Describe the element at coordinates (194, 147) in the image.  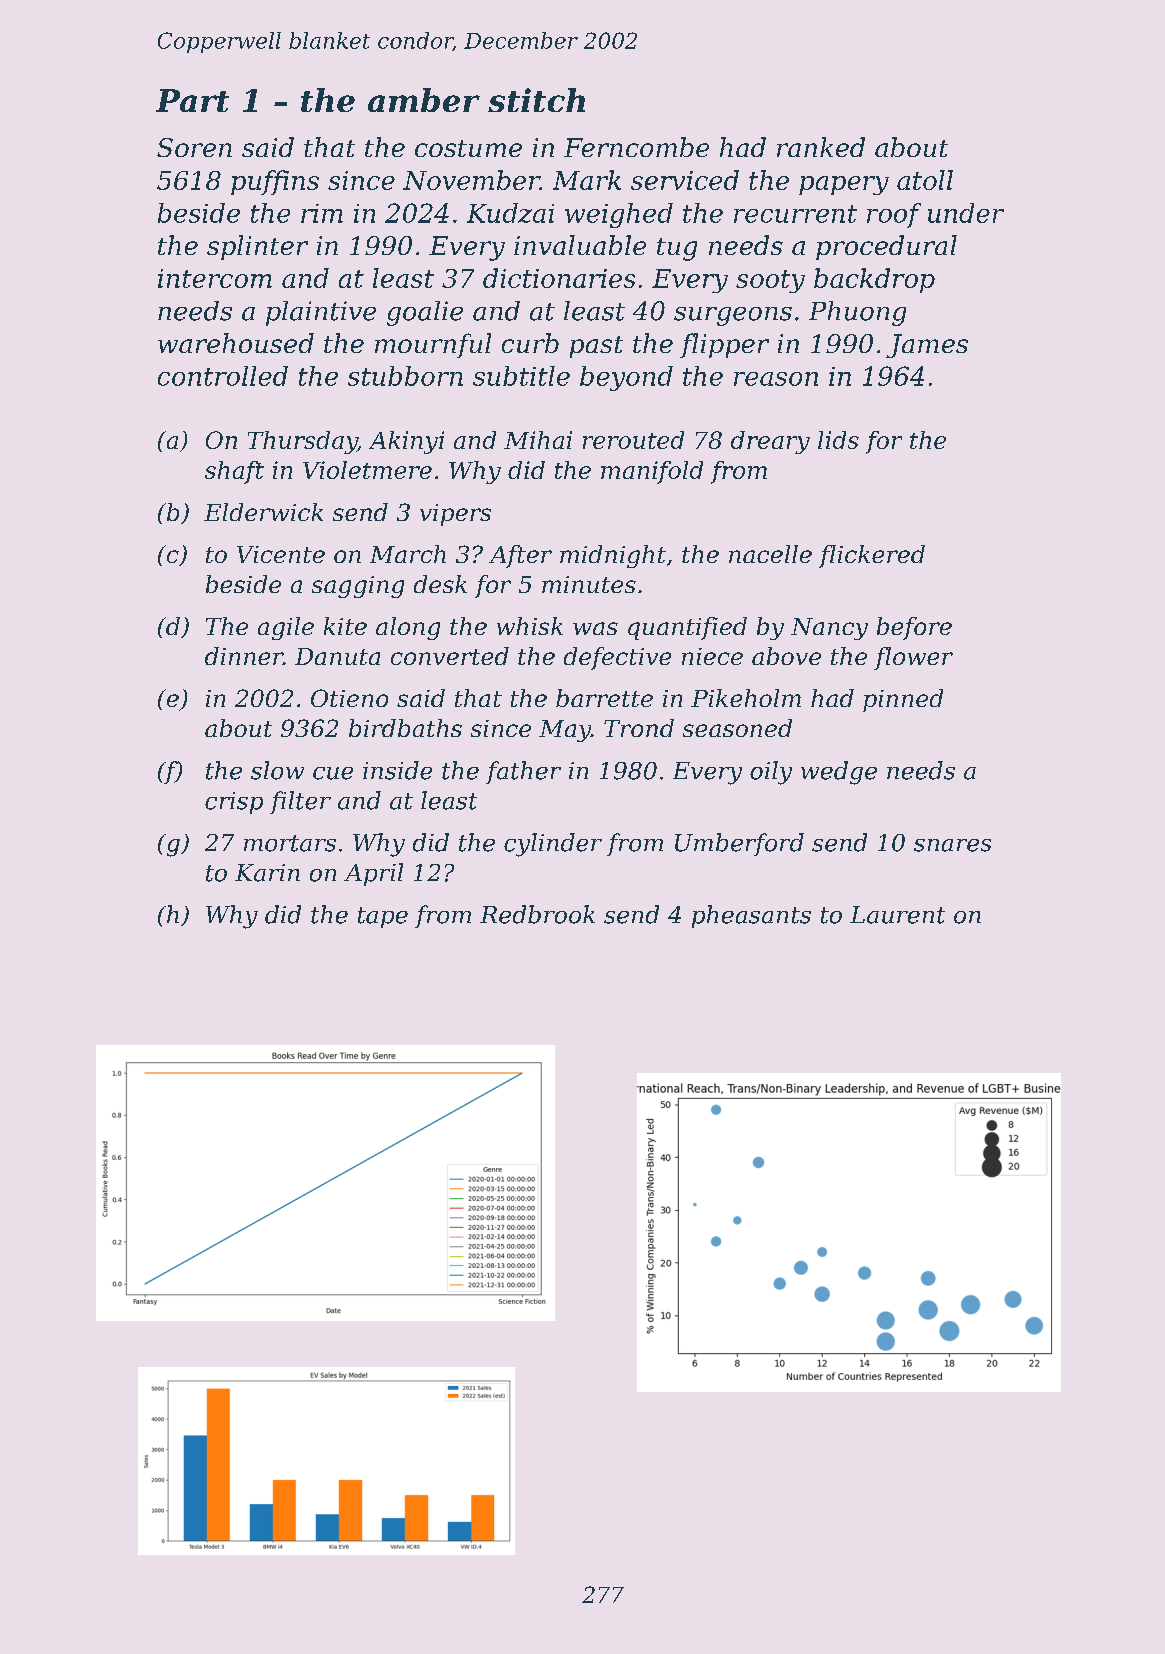
I see `Soren` at that location.
